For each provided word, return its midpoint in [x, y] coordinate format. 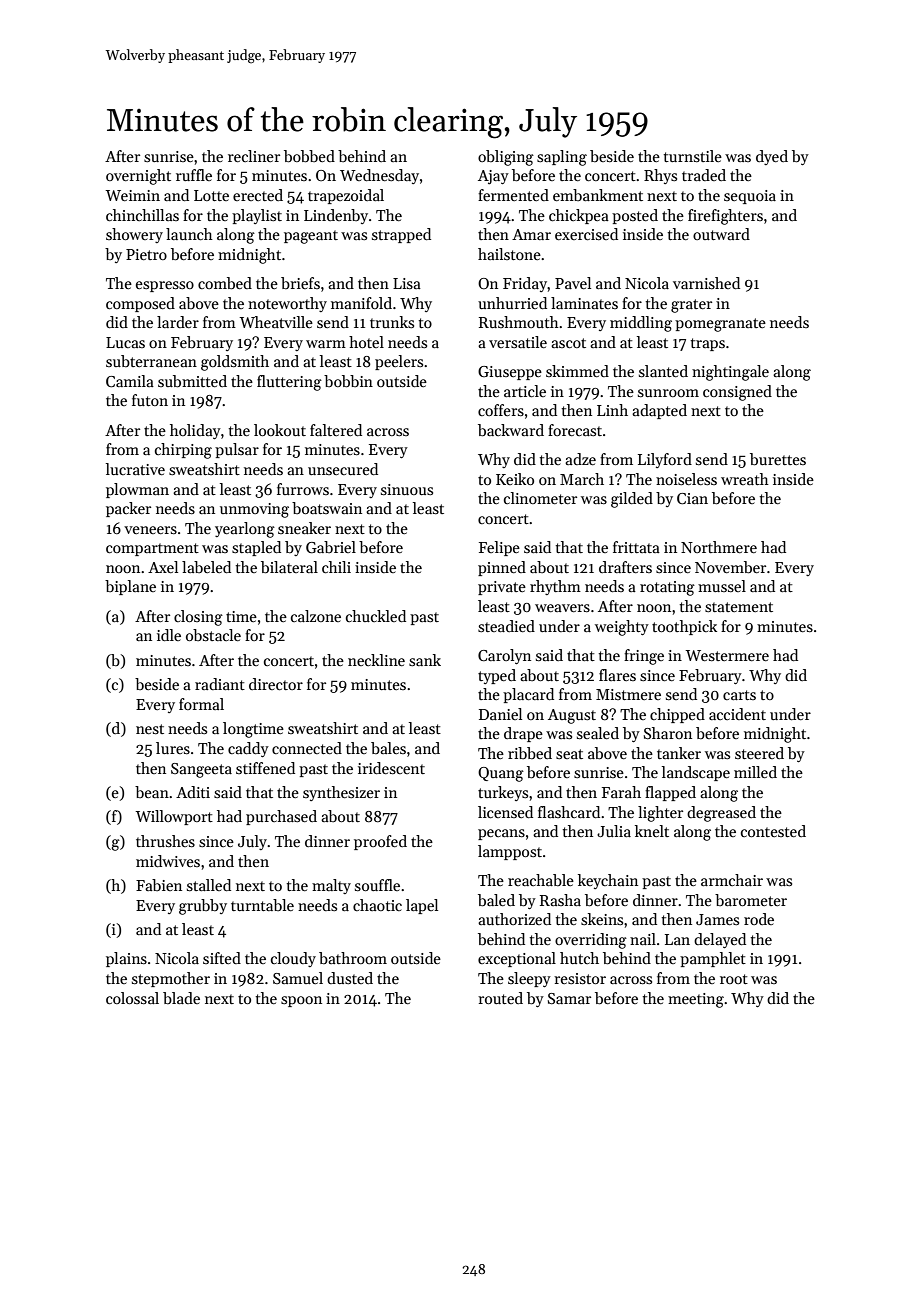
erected [258, 195]
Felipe [499, 548]
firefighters [725, 217]
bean [152, 792]
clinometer [540, 498]
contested [773, 831]
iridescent [391, 768]
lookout [280, 430]
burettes [778, 459]
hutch [579, 958]
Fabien [159, 885]
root [734, 979]
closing [198, 618]
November [730, 567]
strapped [401, 235]
